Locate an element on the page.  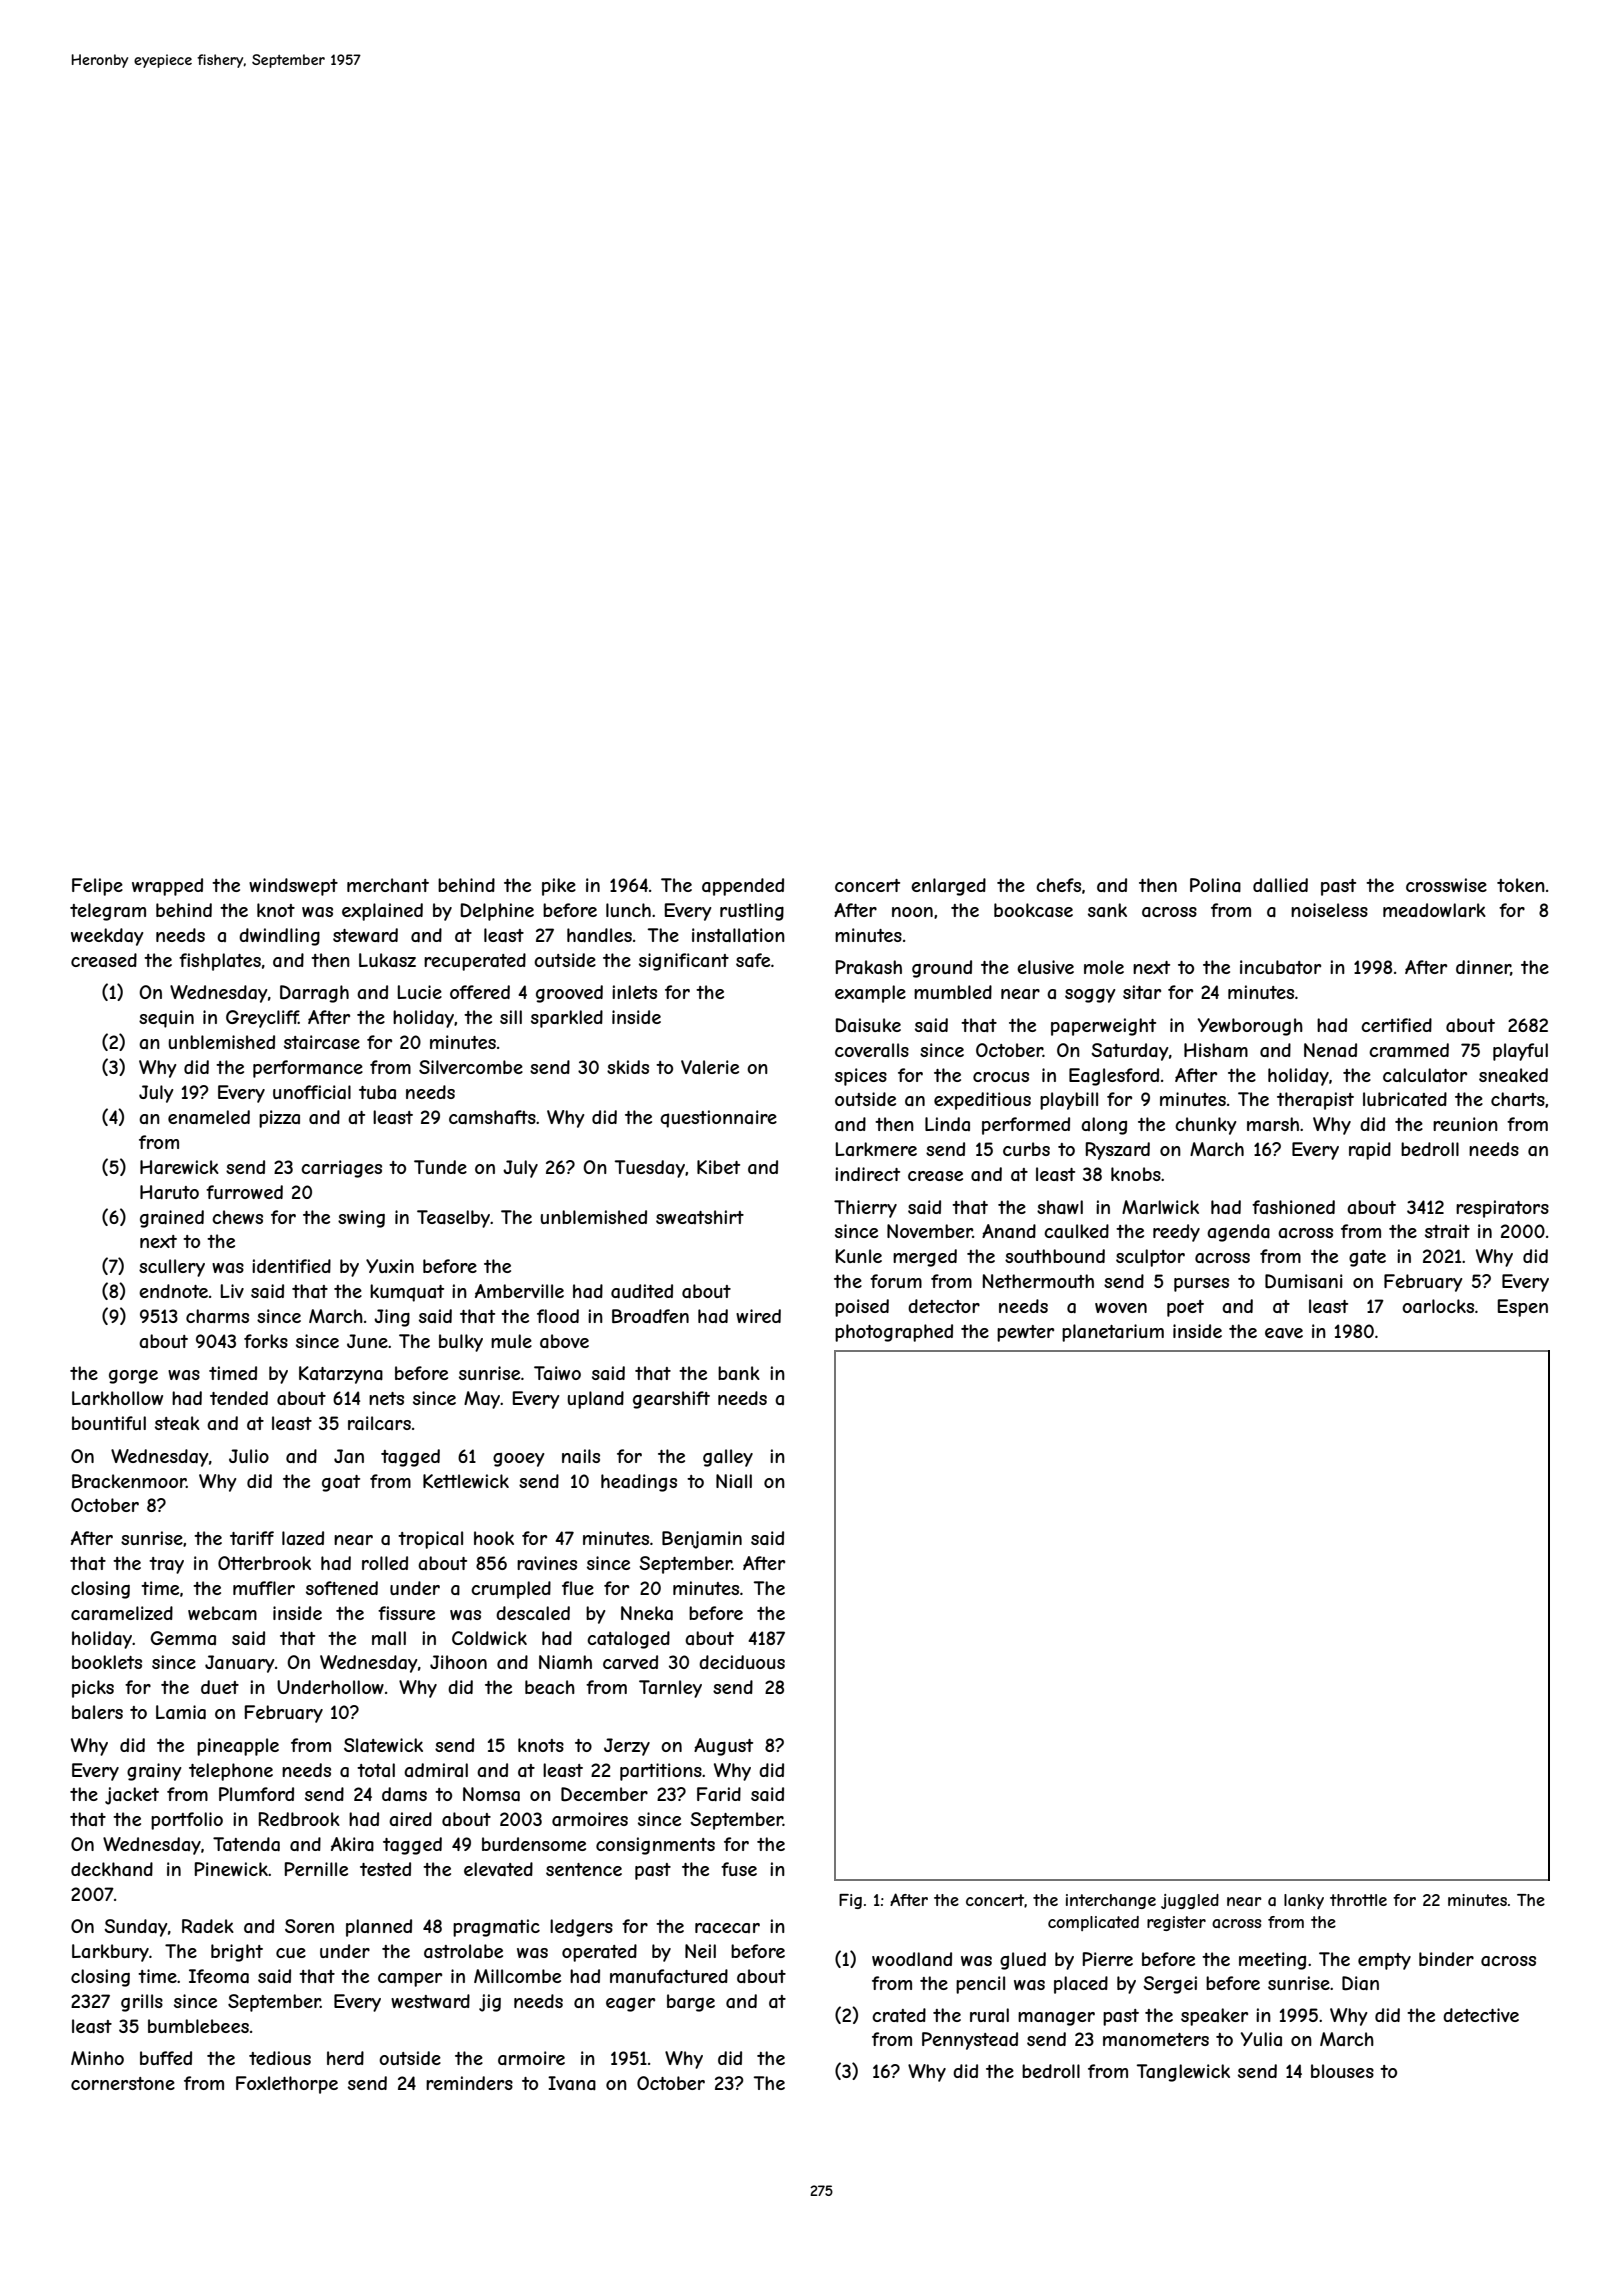
crocus is located at coordinates (1001, 1077).
